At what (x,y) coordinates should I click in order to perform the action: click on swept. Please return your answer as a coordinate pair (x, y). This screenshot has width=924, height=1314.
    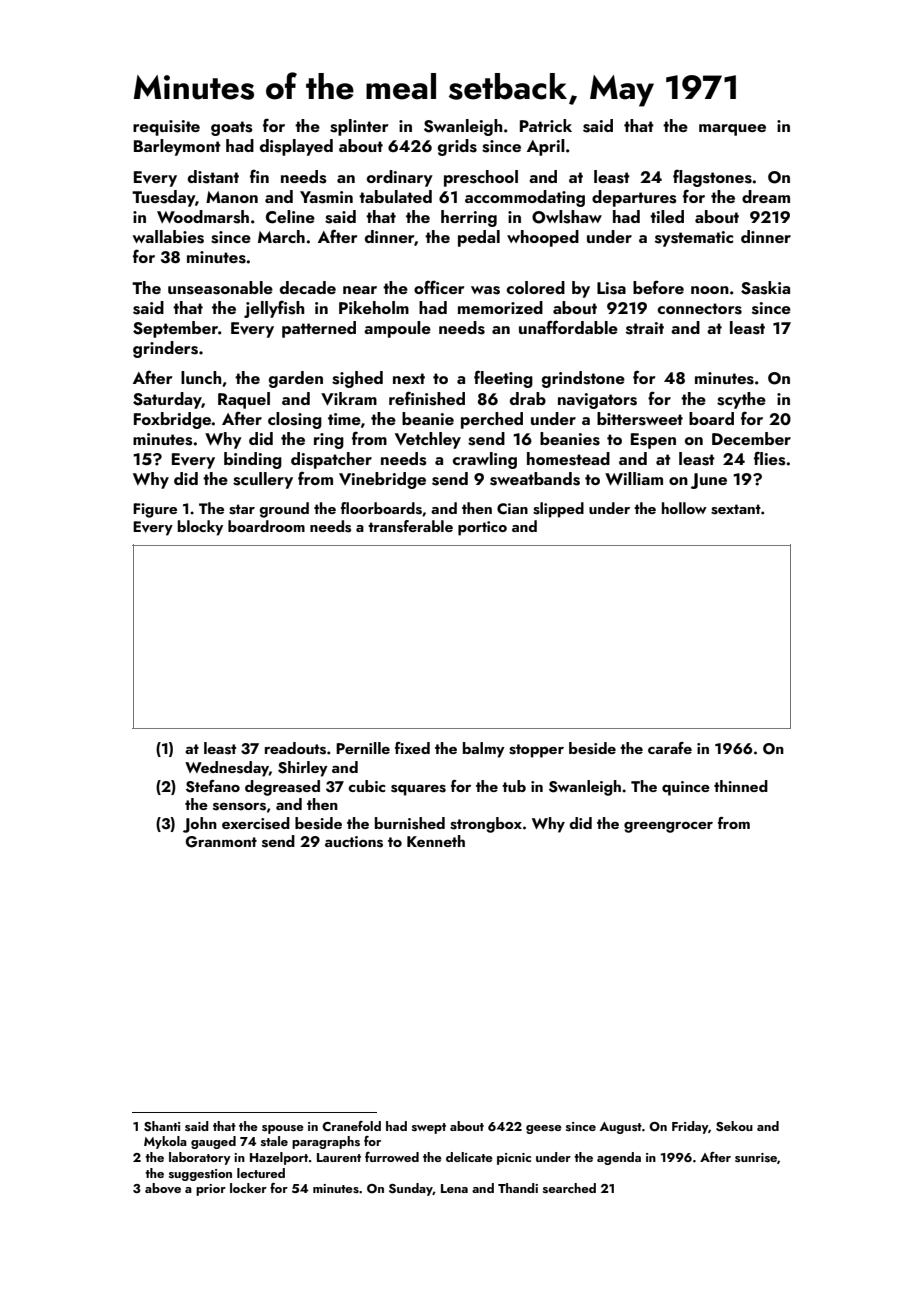
    Looking at the image, I should click on (429, 1128).
